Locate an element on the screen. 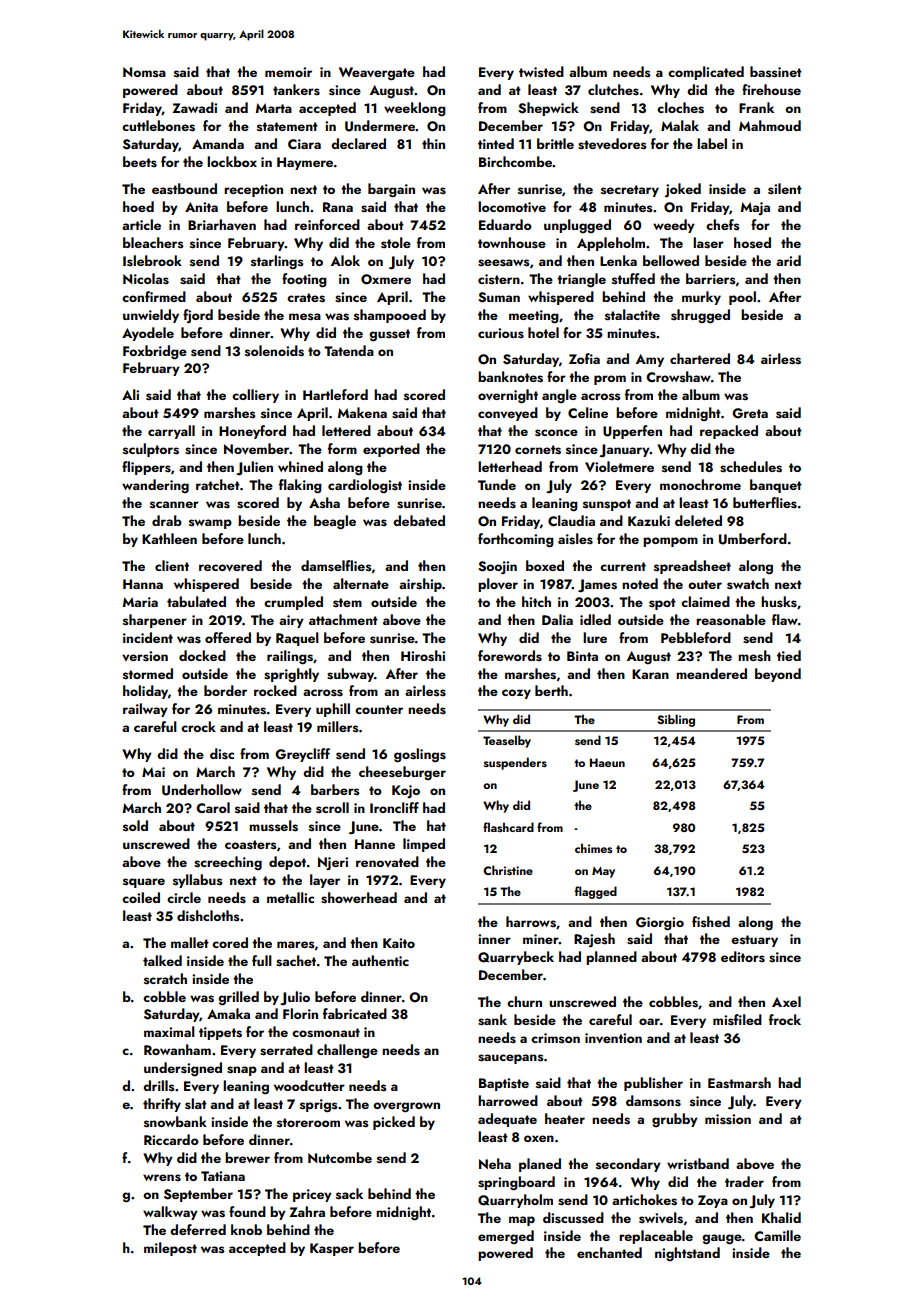 The height and width of the screenshot is (1308, 924). stalactite is located at coordinates (632, 314).
